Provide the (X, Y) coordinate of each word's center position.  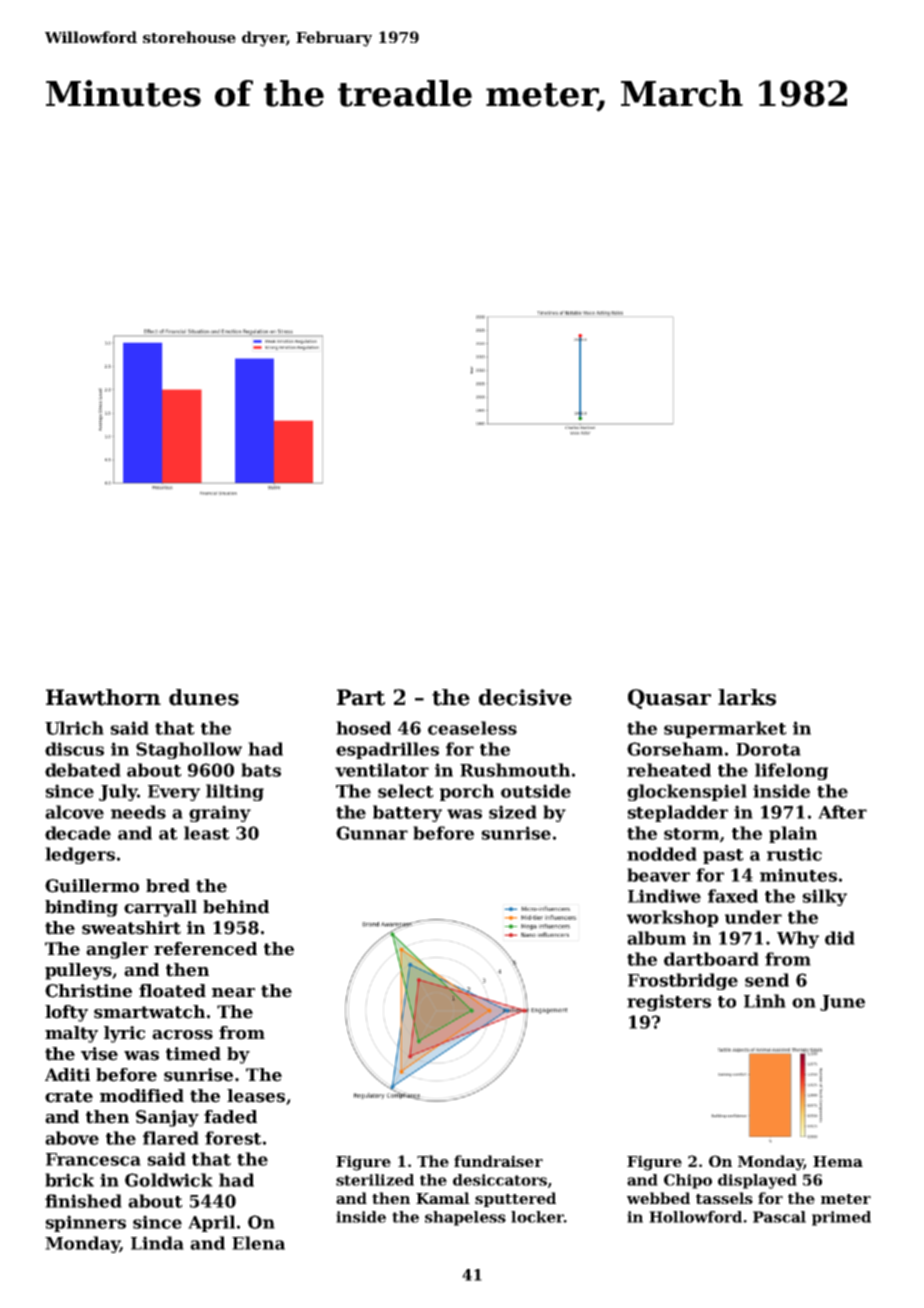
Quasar (669, 699)
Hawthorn (103, 697)
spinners (85, 1223)
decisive (525, 697)
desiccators (500, 1180)
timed (193, 1054)
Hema (838, 1161)
